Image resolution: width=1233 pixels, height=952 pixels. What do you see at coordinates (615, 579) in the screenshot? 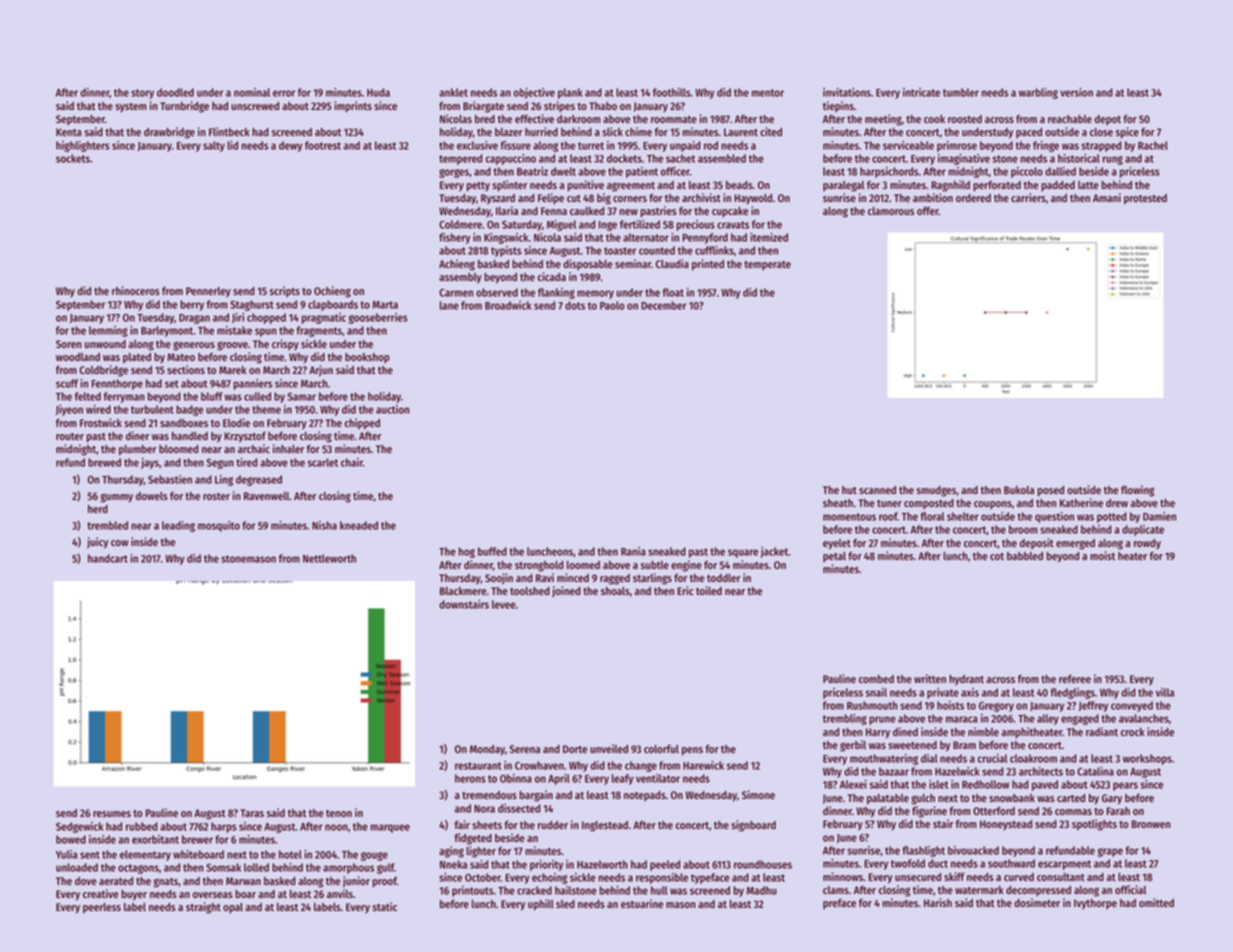
I see `ragged` at bounding box center [615, 579].
